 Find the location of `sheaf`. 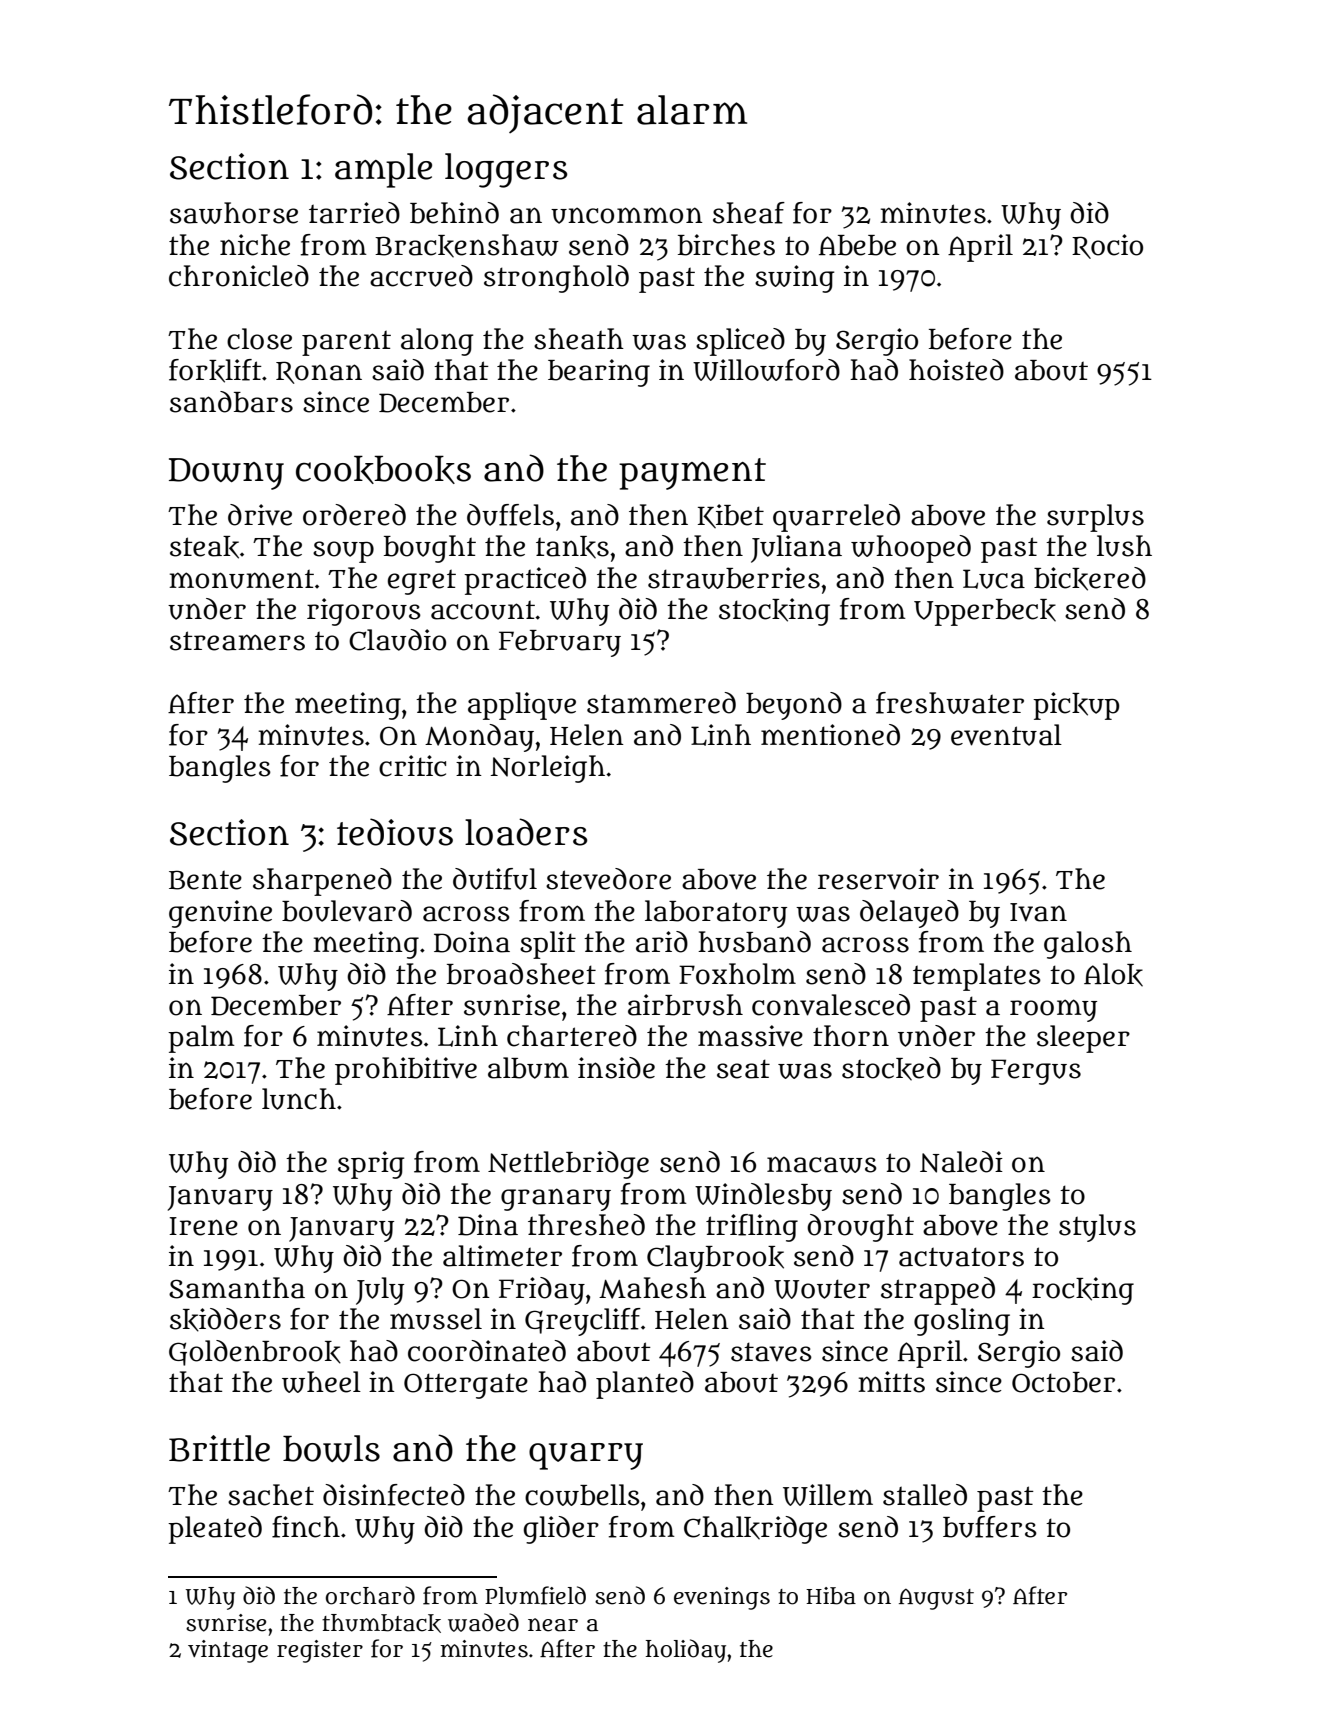

sheaf is located at coordinates (749, 213).
